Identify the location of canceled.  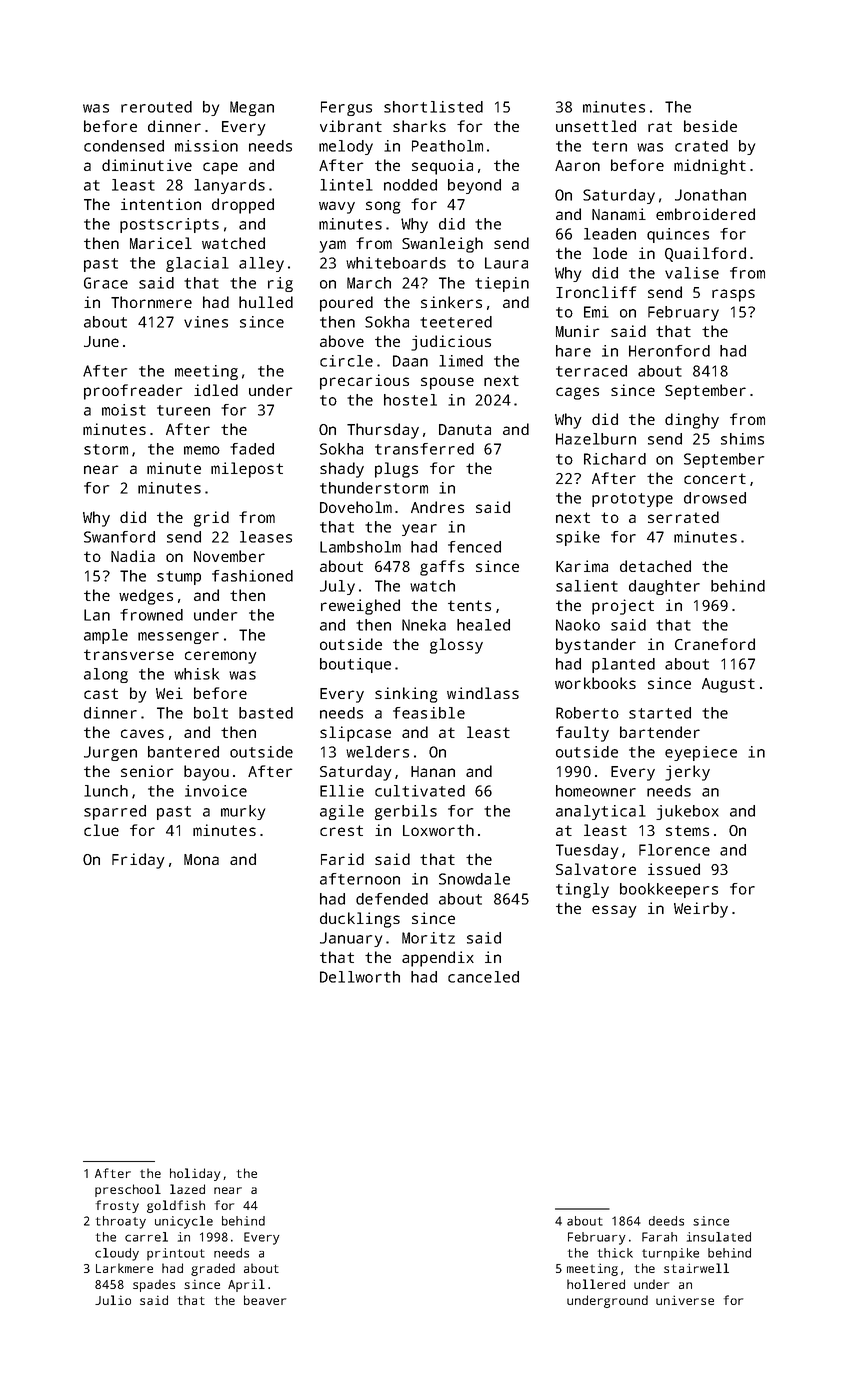
(483, 977).
